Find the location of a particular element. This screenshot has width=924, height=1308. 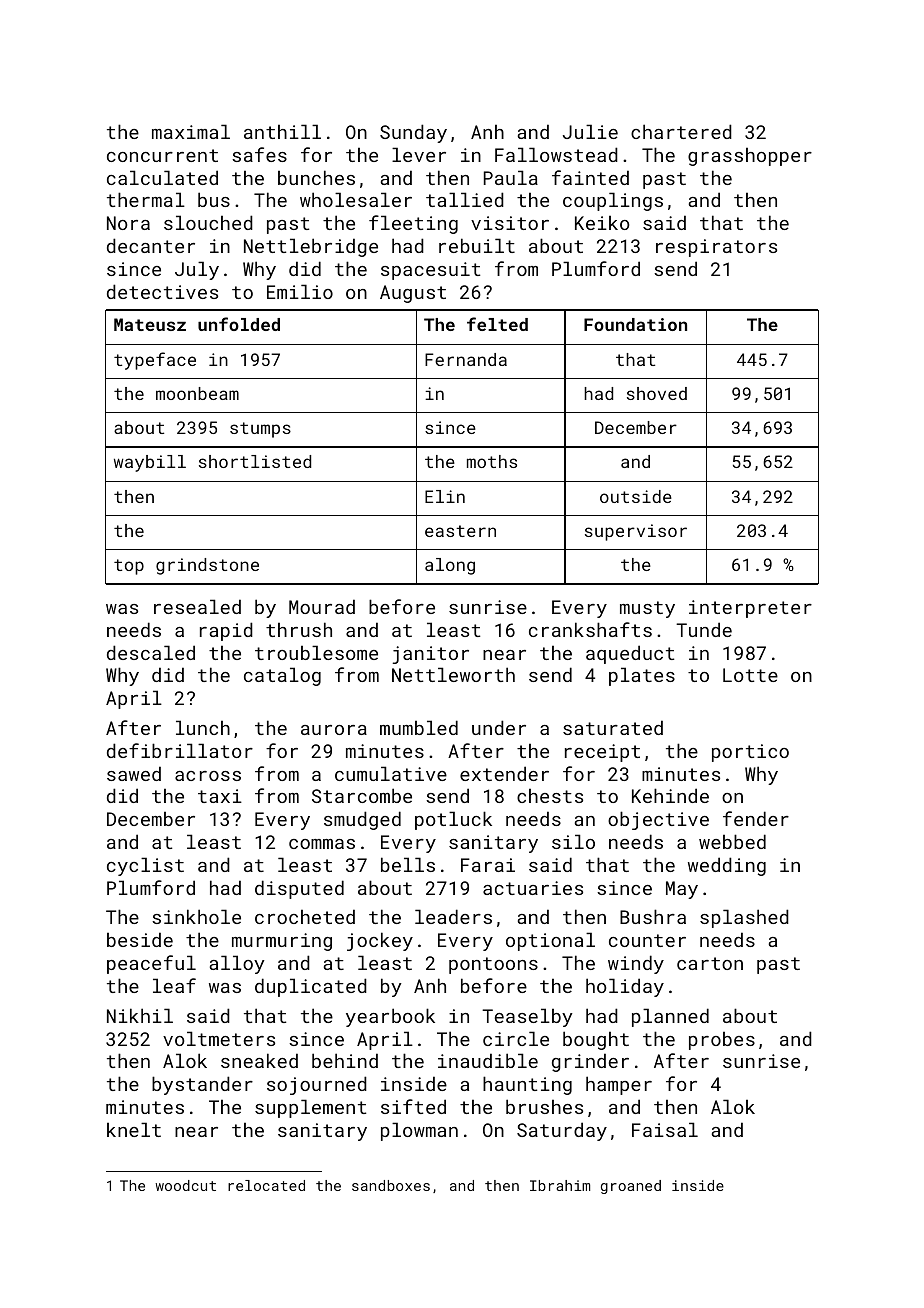

portico is located at coordinates (750, 753).
